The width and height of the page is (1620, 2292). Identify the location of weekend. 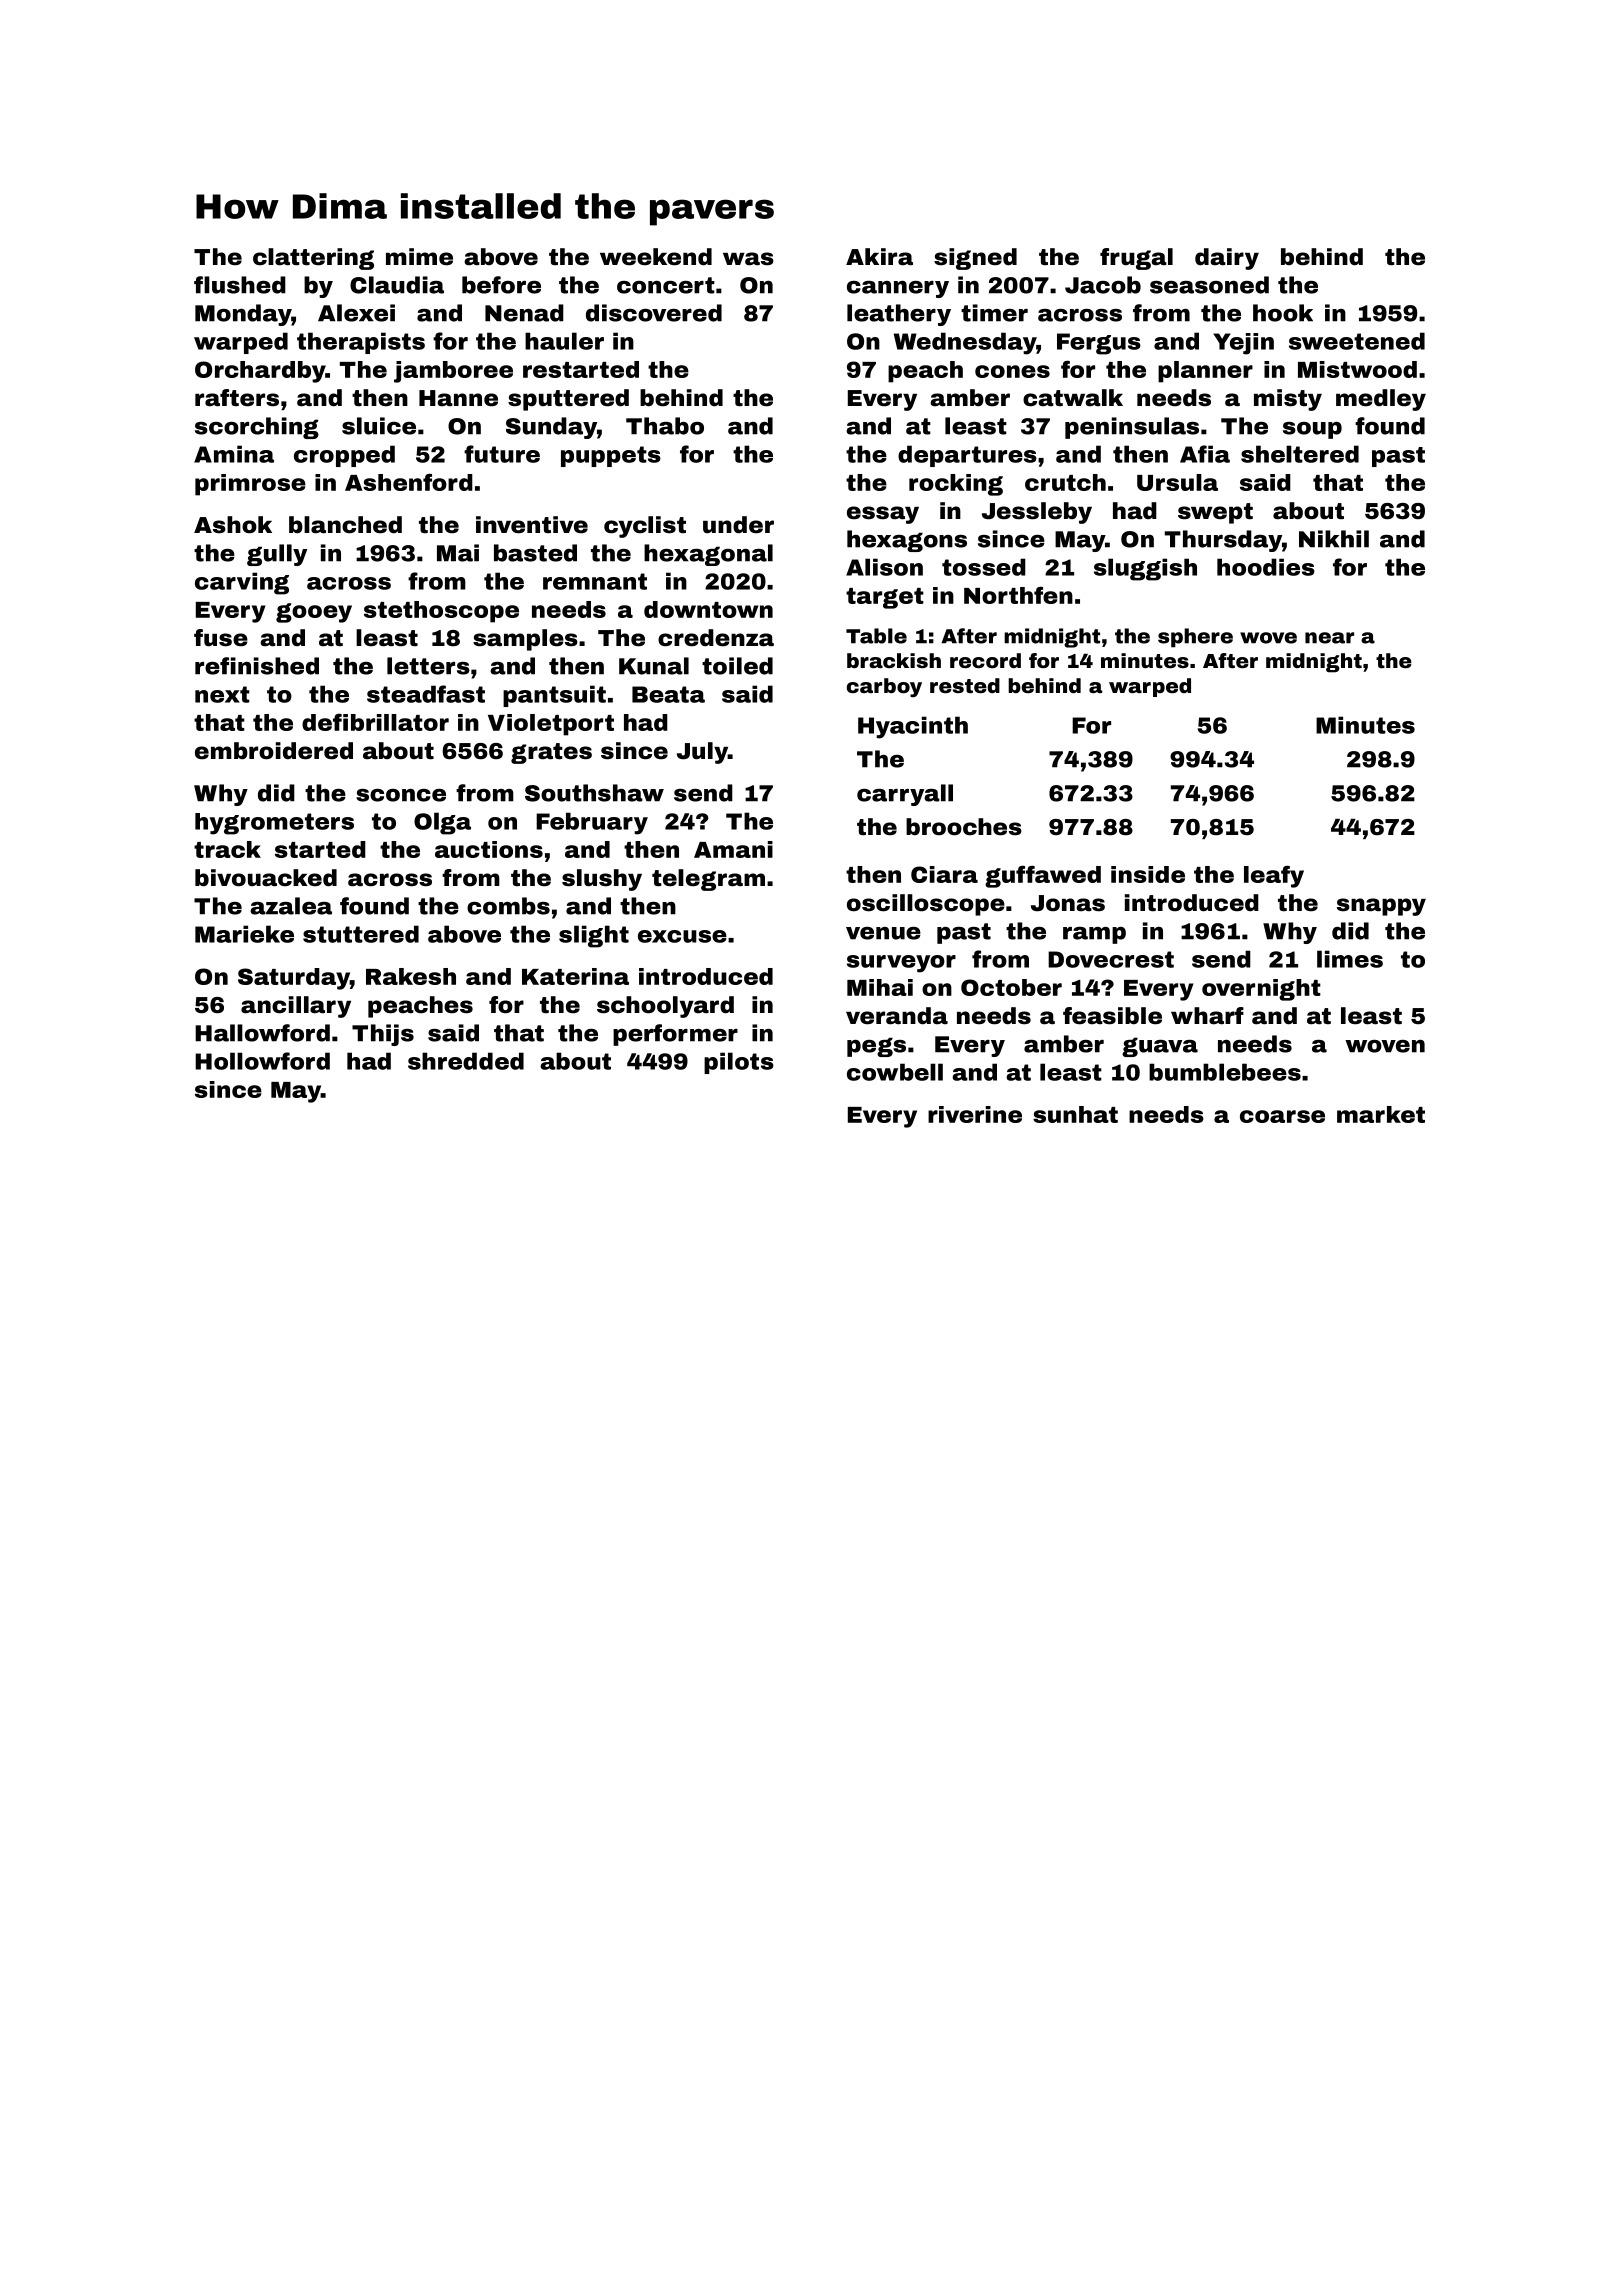
(656, 257).
